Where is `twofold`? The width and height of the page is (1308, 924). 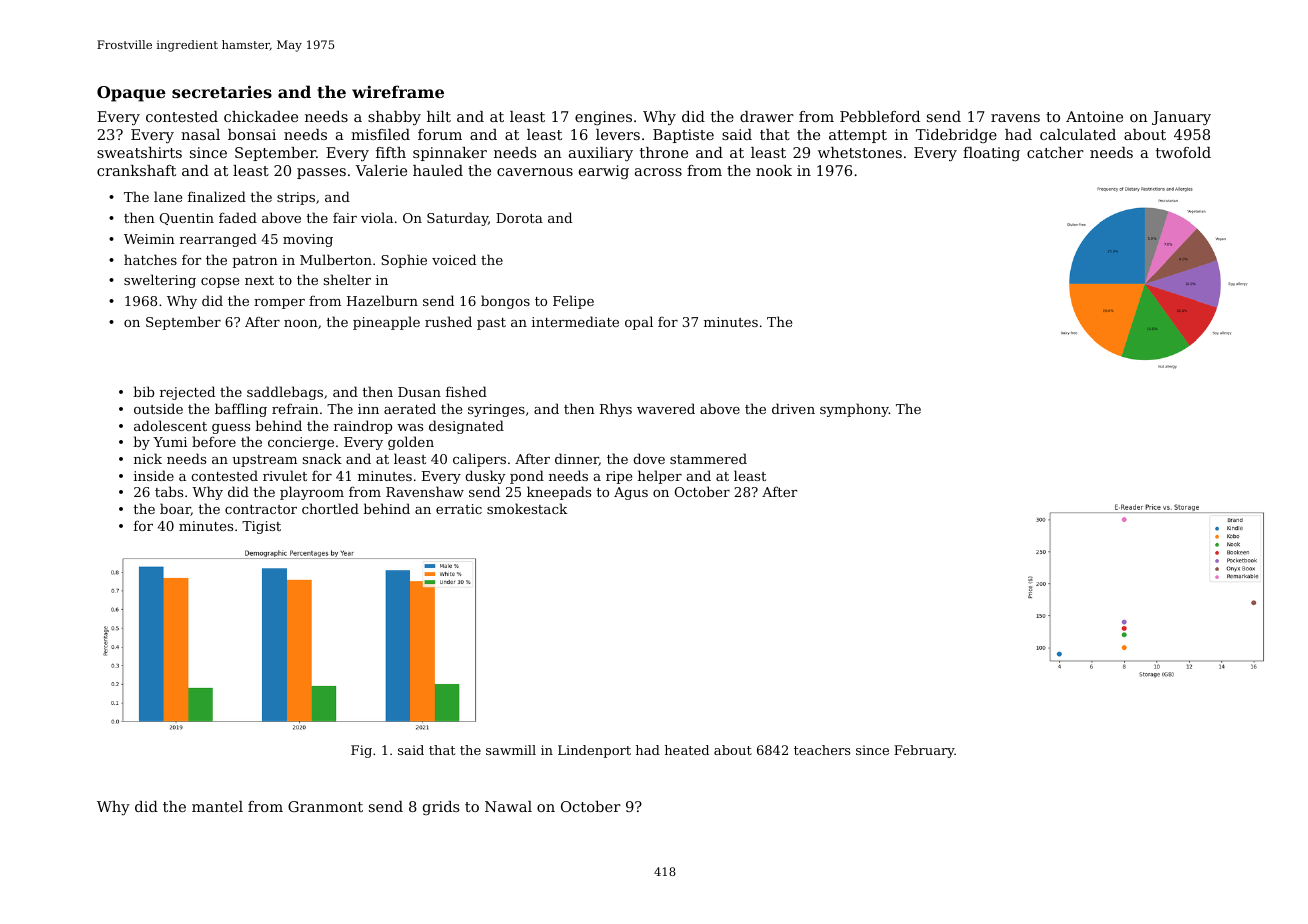 twofold is located at coordinates (1183, 152).
